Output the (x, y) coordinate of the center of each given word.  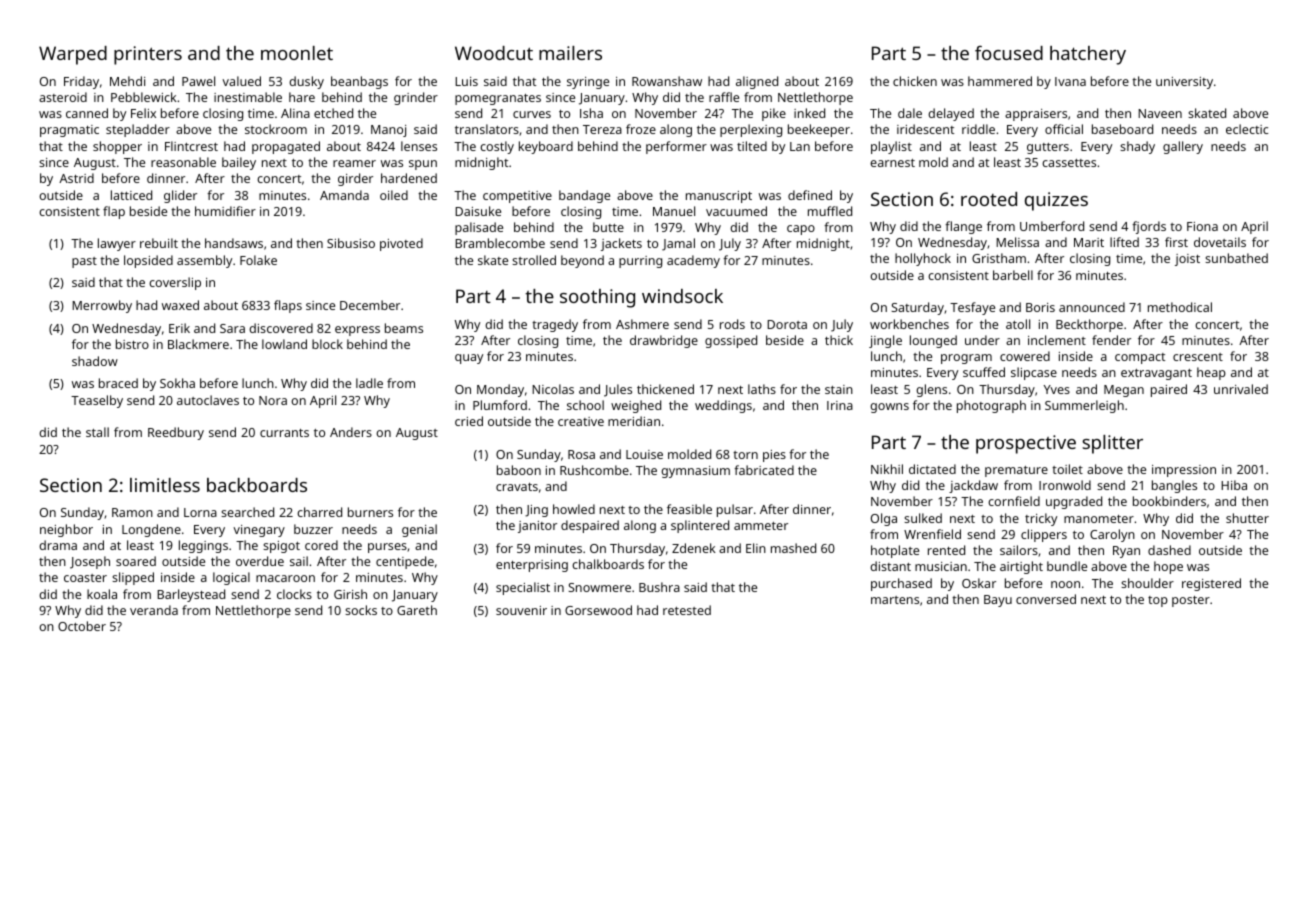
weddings (723, 406)
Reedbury (176, 433)
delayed (951, 114)
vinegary (259, 531)
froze (641, 129)
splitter (1112, 444)
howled (574, 509)
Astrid (76, 178)
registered (1211, 584)
